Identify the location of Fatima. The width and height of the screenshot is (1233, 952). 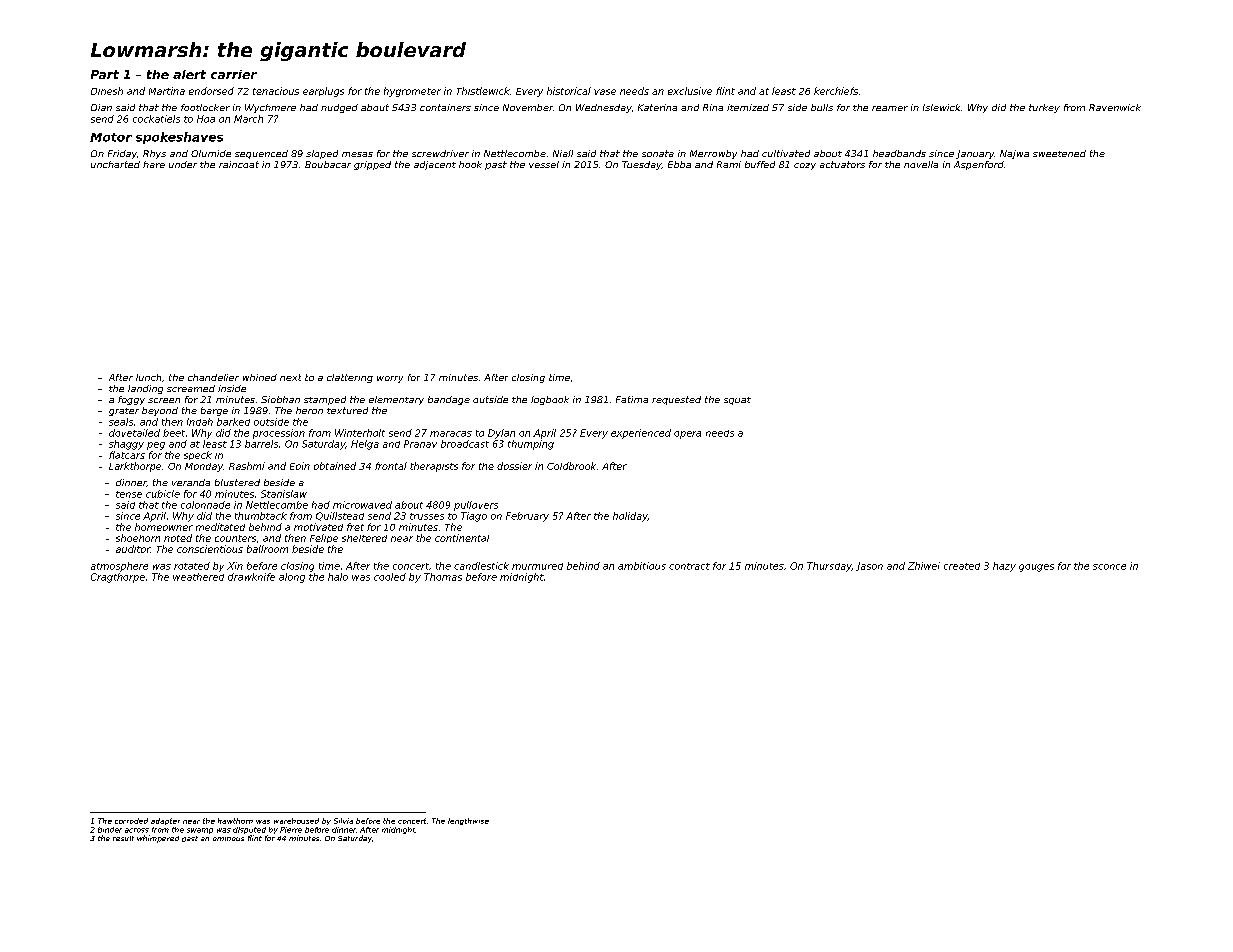
(632, 399).
